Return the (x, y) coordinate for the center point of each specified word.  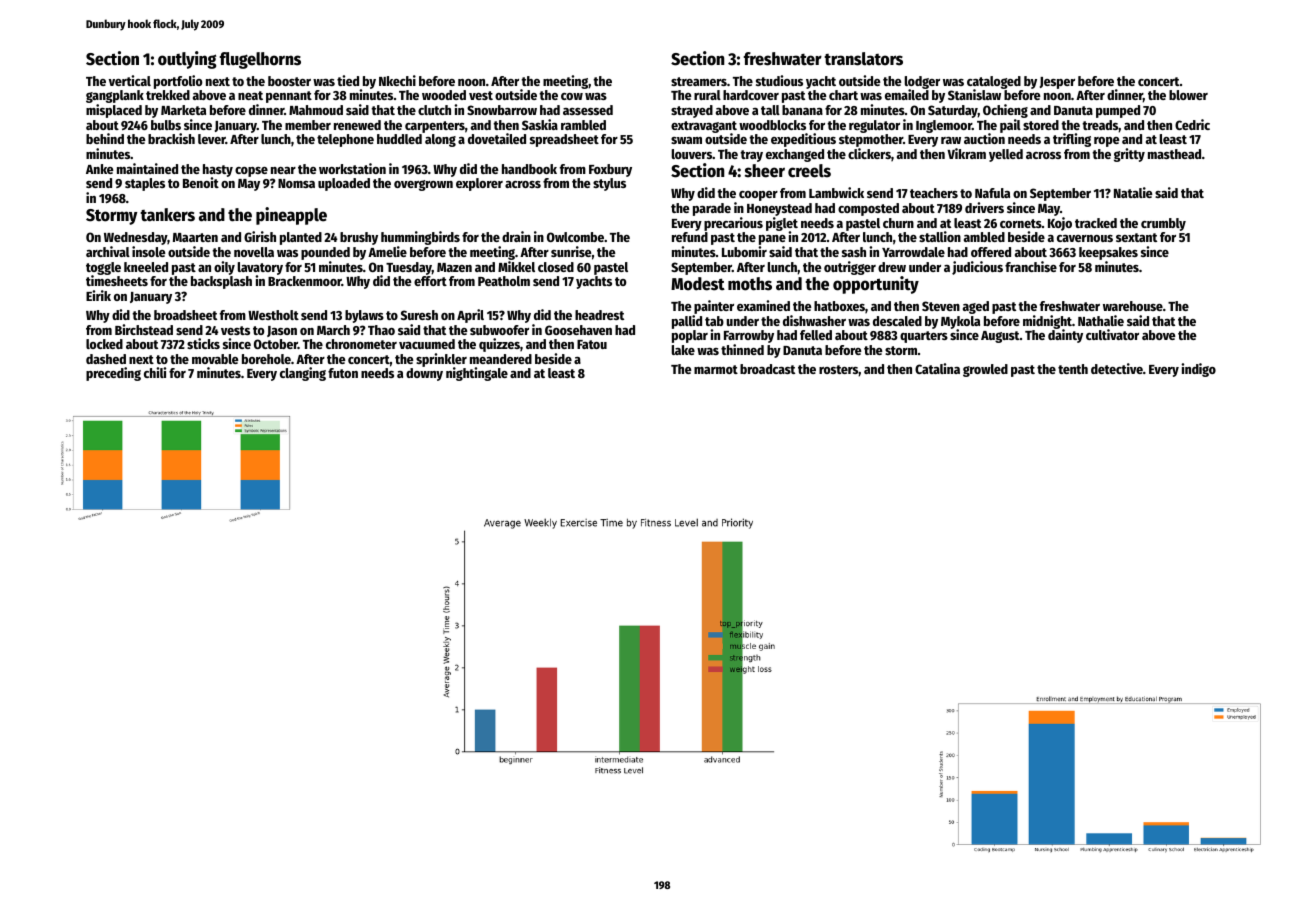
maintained (147, 168)
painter (714, 307)
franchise (1031, 266)
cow (572, 96)
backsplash (221, 282)
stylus (609, 184)
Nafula (992, 193)
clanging (303, 374)
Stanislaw (974, 95)
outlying (187, 60)
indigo (1198, 370)
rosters (838, 369)
